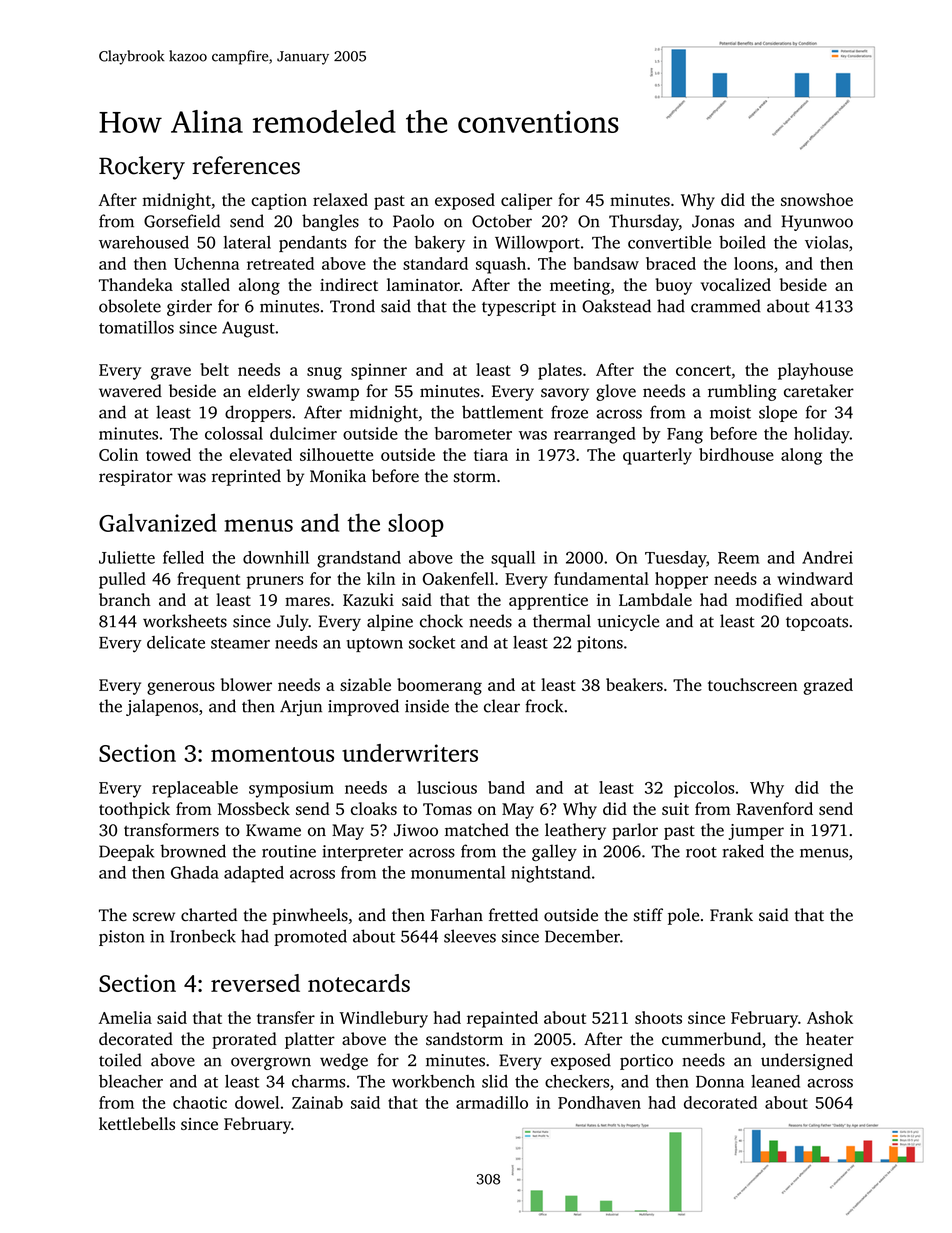 This screenshot has height=1233, width=952. Describe the element at coordinates (125, 1017) in the screenshot. I see `Amelia` at that location.
